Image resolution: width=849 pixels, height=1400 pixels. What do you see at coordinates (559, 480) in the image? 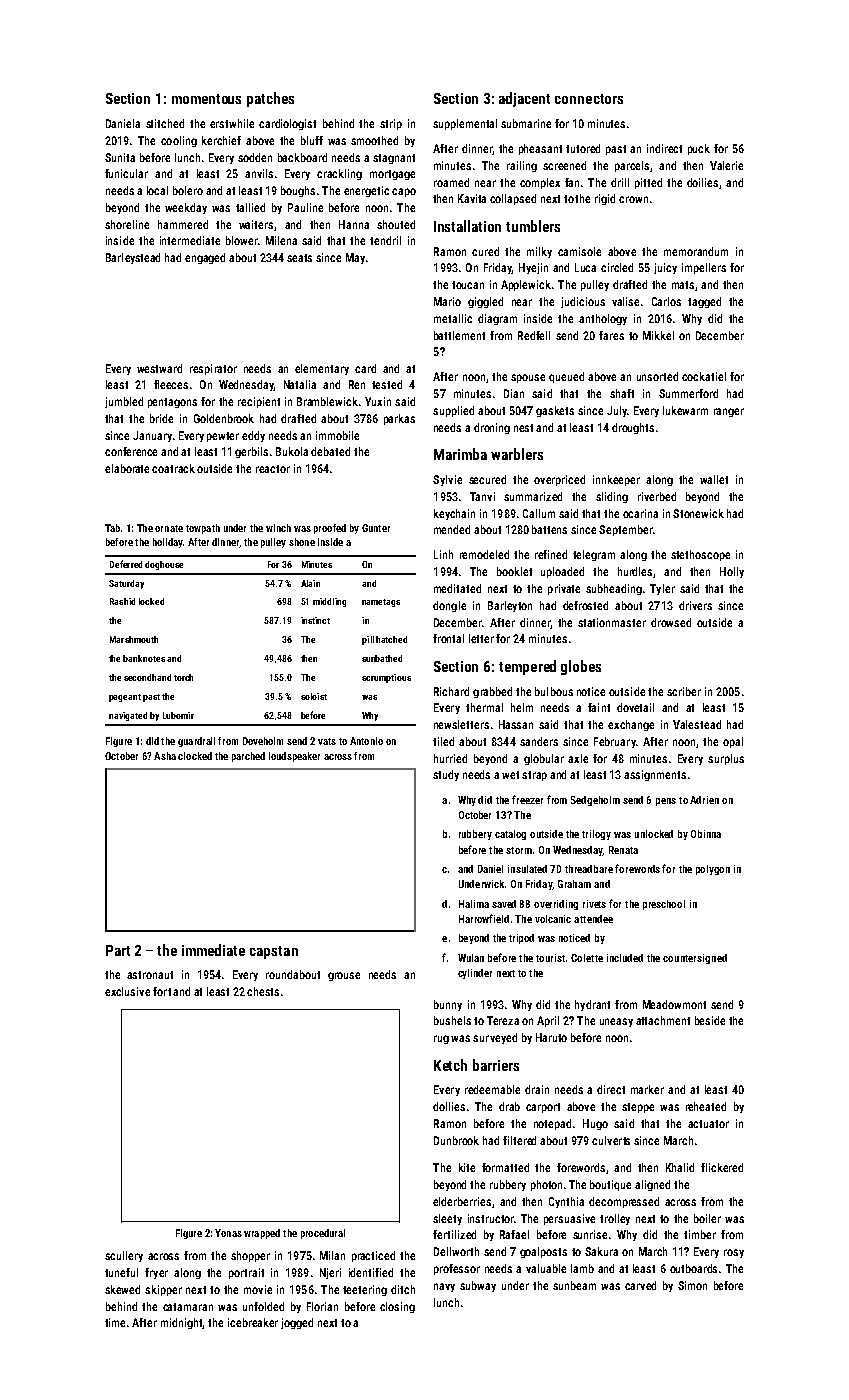
I see `overpriced` at bounding box center [559, 480].
